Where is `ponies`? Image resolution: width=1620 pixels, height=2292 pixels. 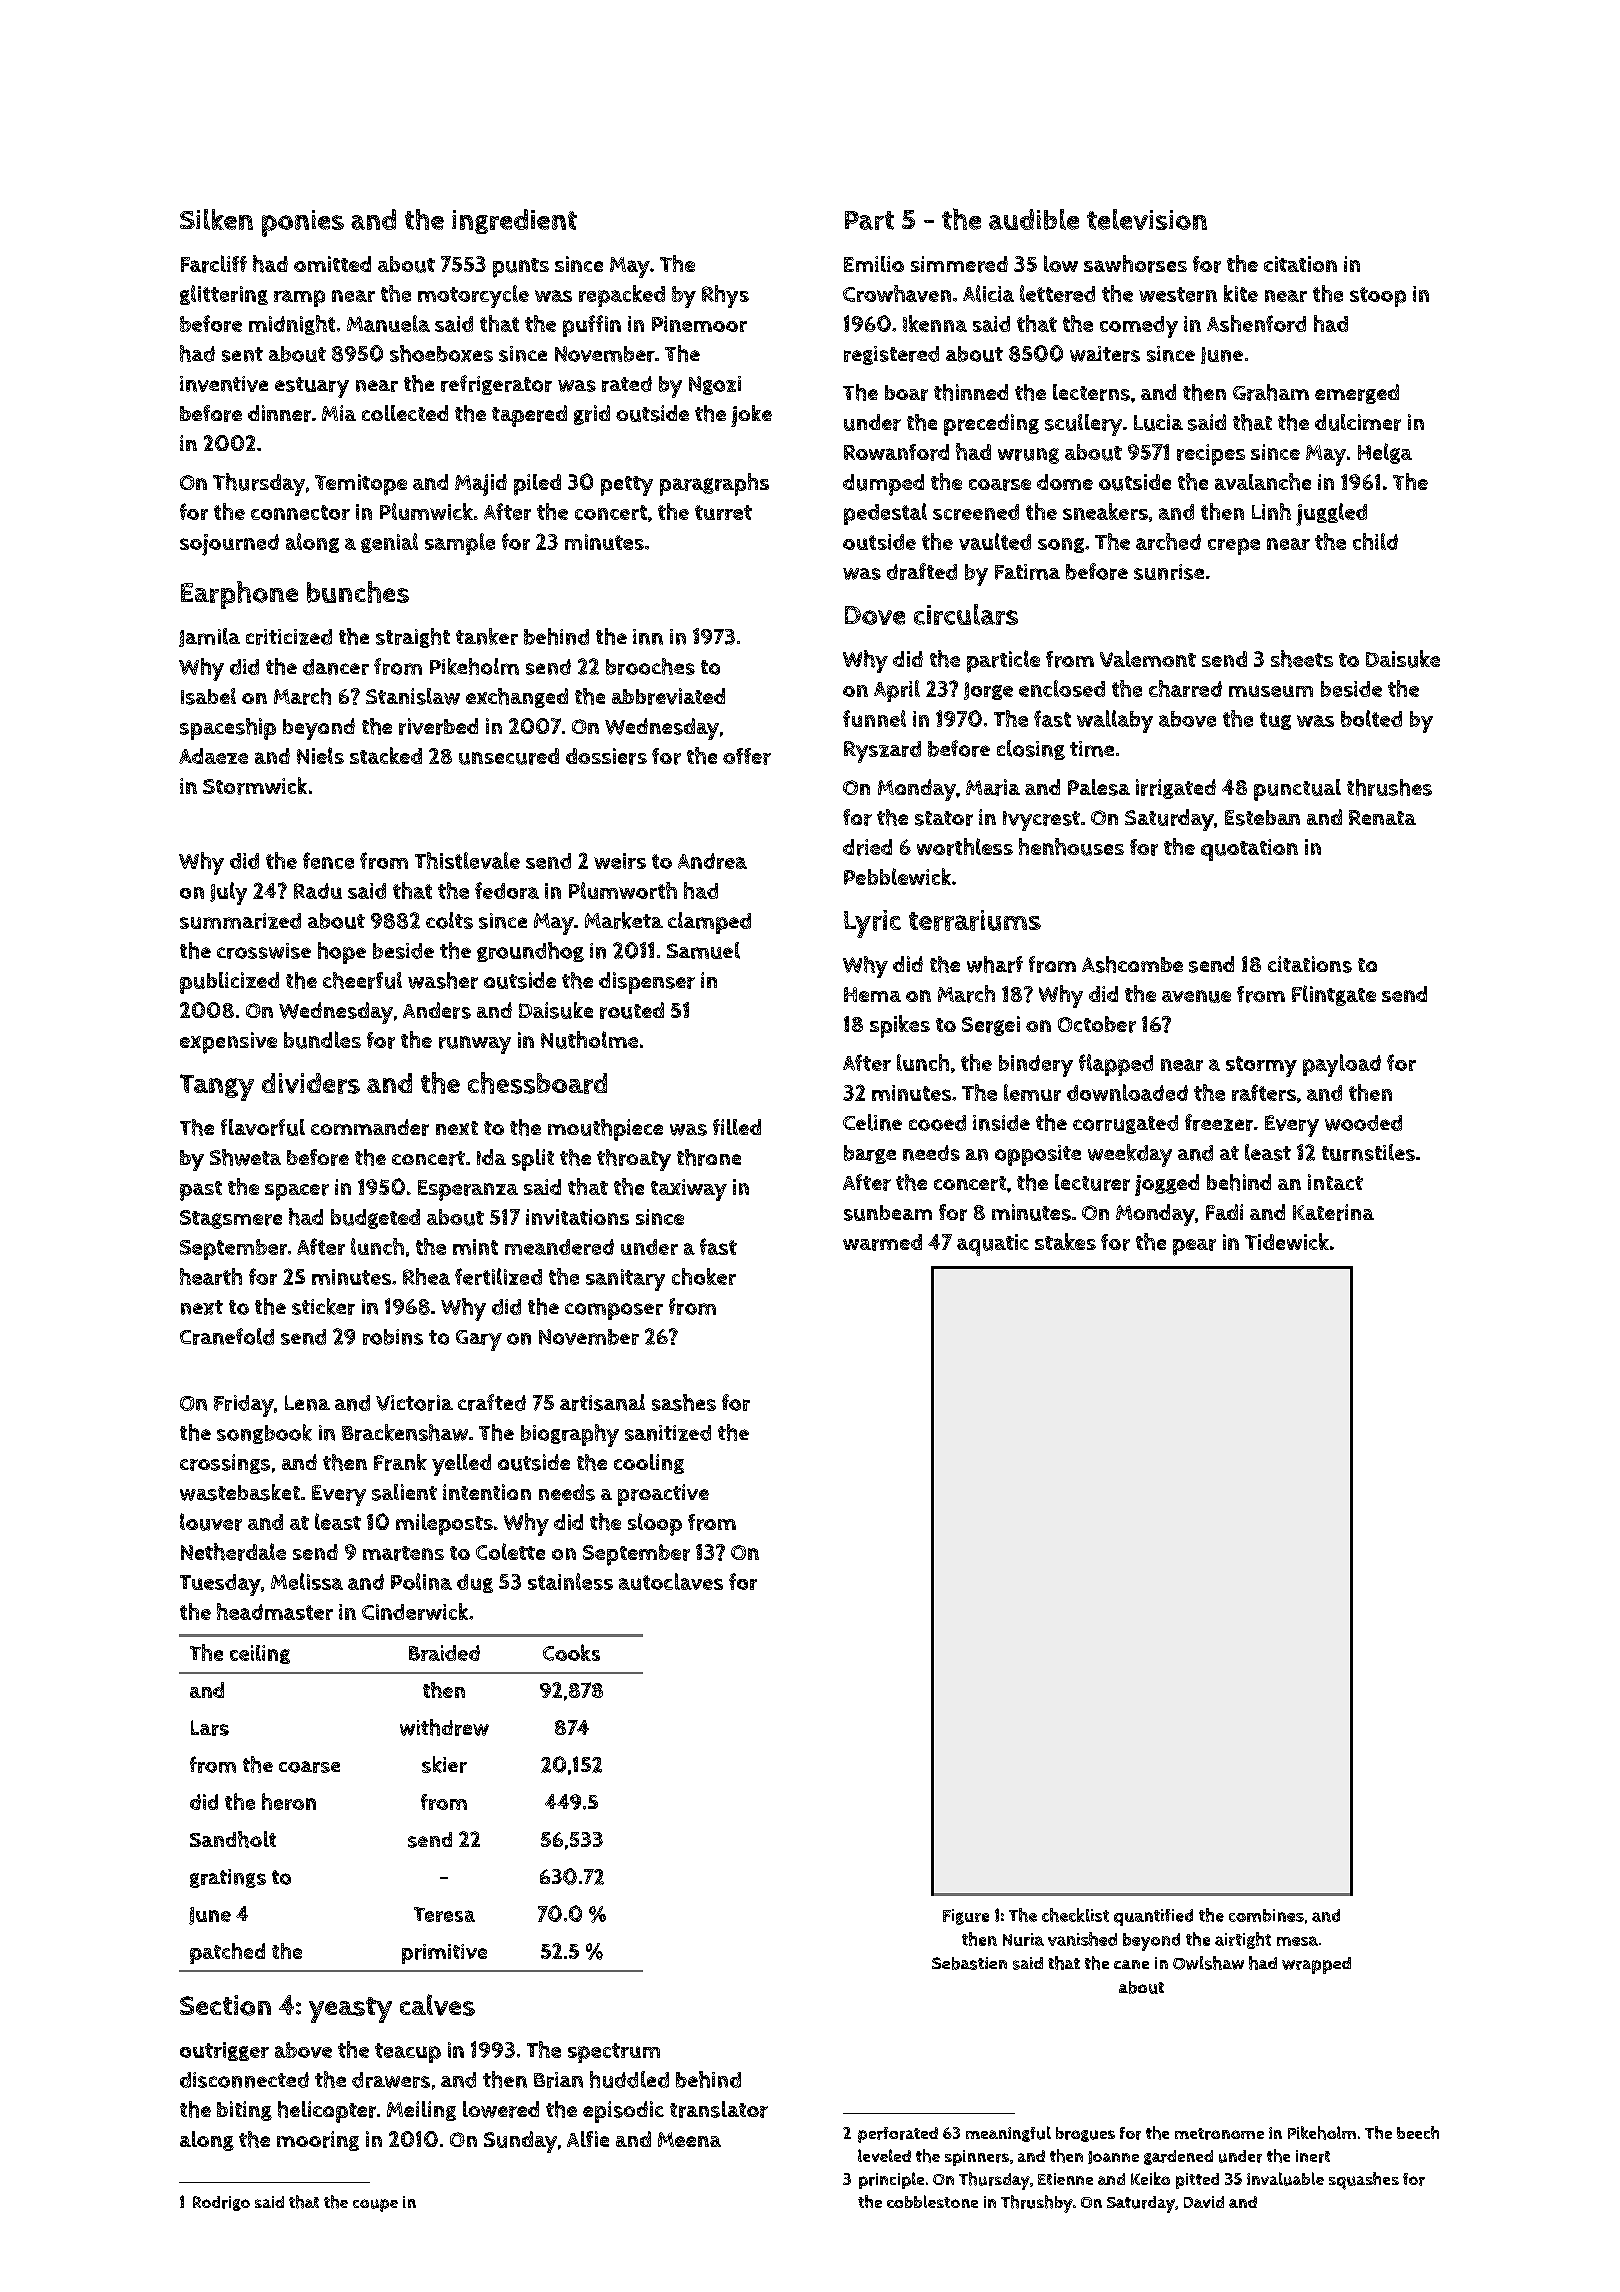 ponies is located at coordinates (303, 223).
